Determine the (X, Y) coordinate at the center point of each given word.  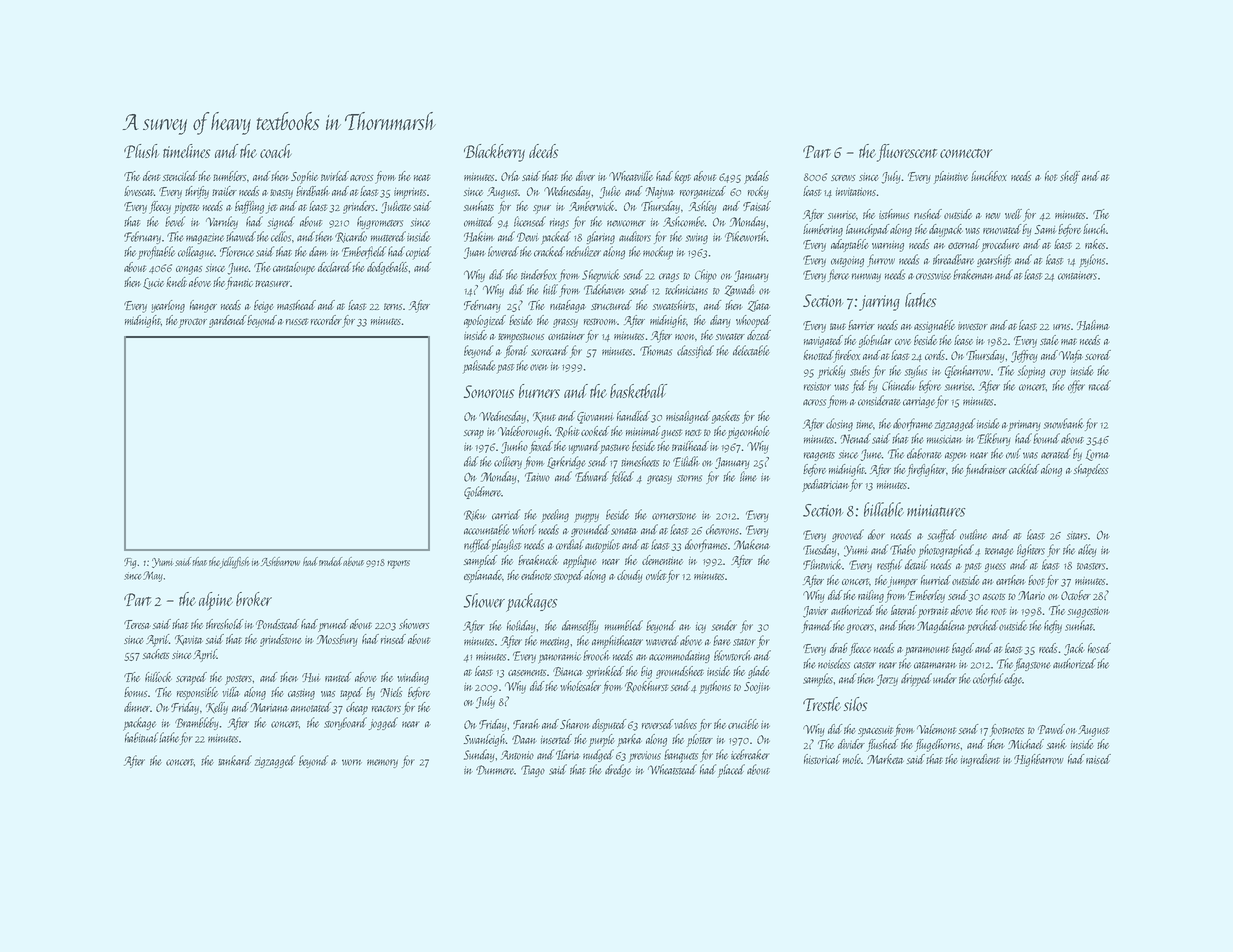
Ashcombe (684, 221)
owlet (656, 575)
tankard (235, 760)
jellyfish (235, 563)
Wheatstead (672, 769)
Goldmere (483, 492)
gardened (228, 321)
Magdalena (941, 626)
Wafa (1071, 356)
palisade (479, 367)
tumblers (230, 176)
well (1013, 214)
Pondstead (278, 624)
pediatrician (825, 485)
